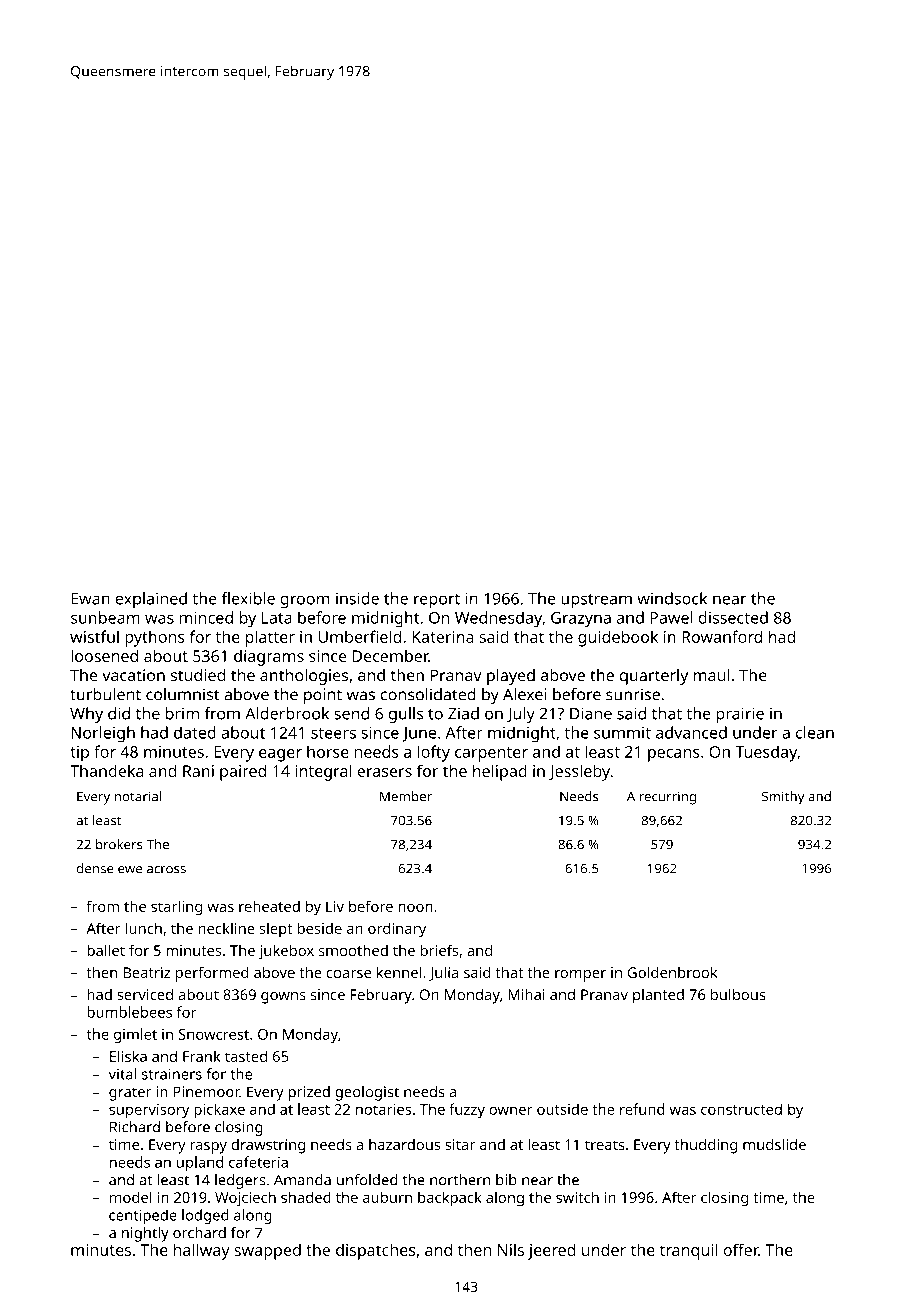 This document has height=1316, width=908. Describe the element at coordinates (642, 1109) in the document. I see `refund` at that location.
